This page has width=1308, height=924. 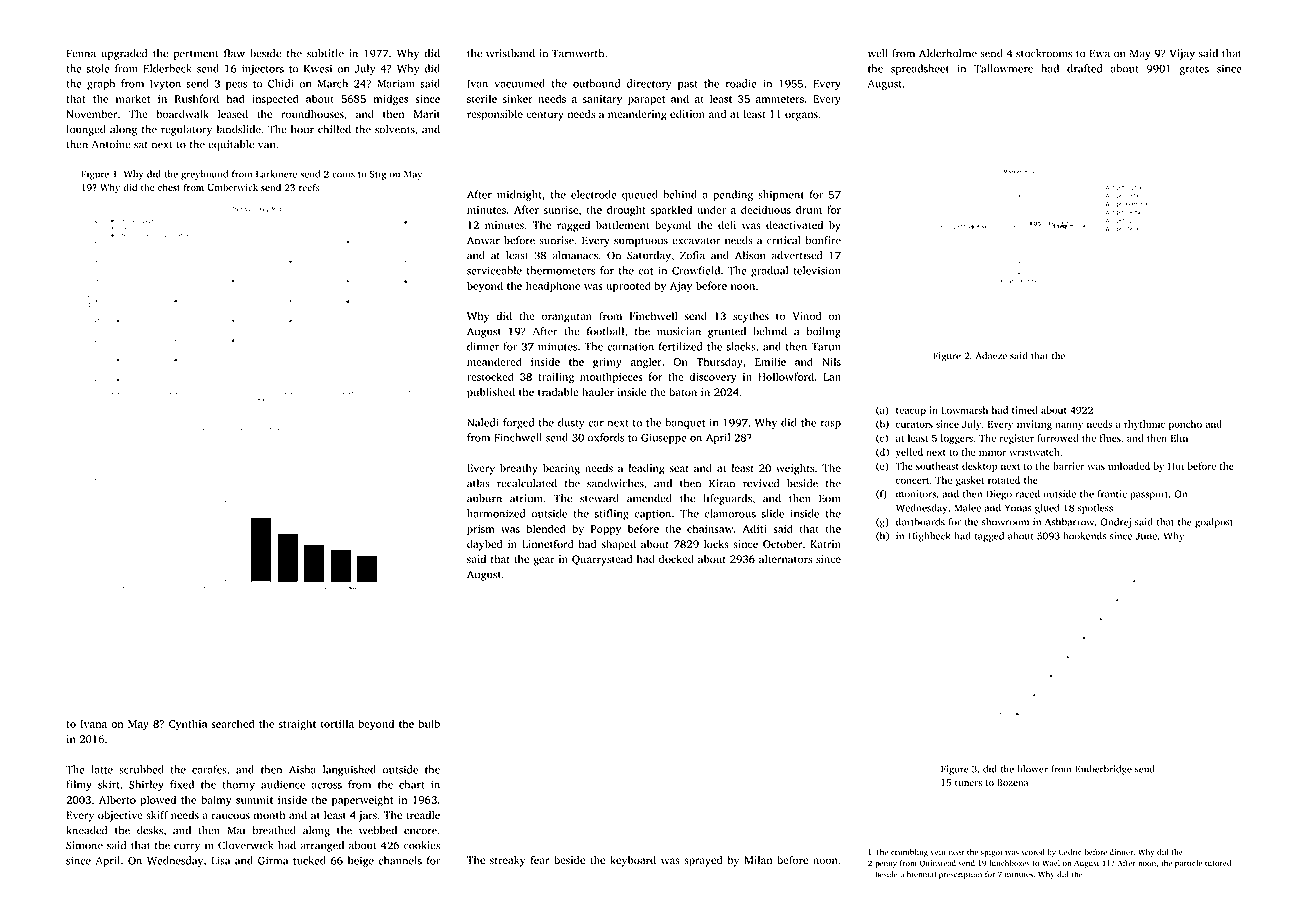 I want to click on Katrin, so click(x=825, y=544).
